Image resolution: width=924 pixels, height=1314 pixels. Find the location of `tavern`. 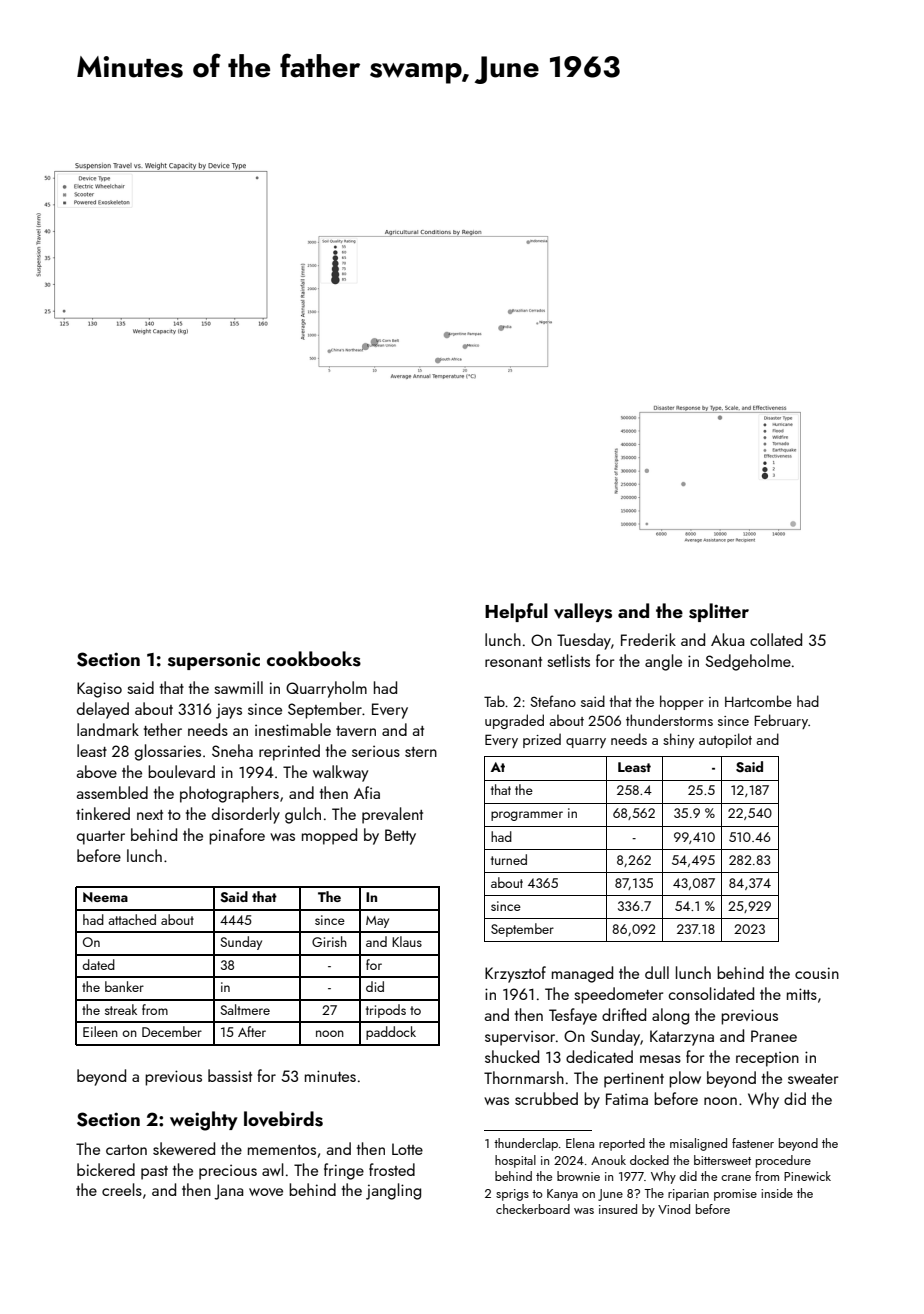

tavern is located at coordinates (356, 731).
